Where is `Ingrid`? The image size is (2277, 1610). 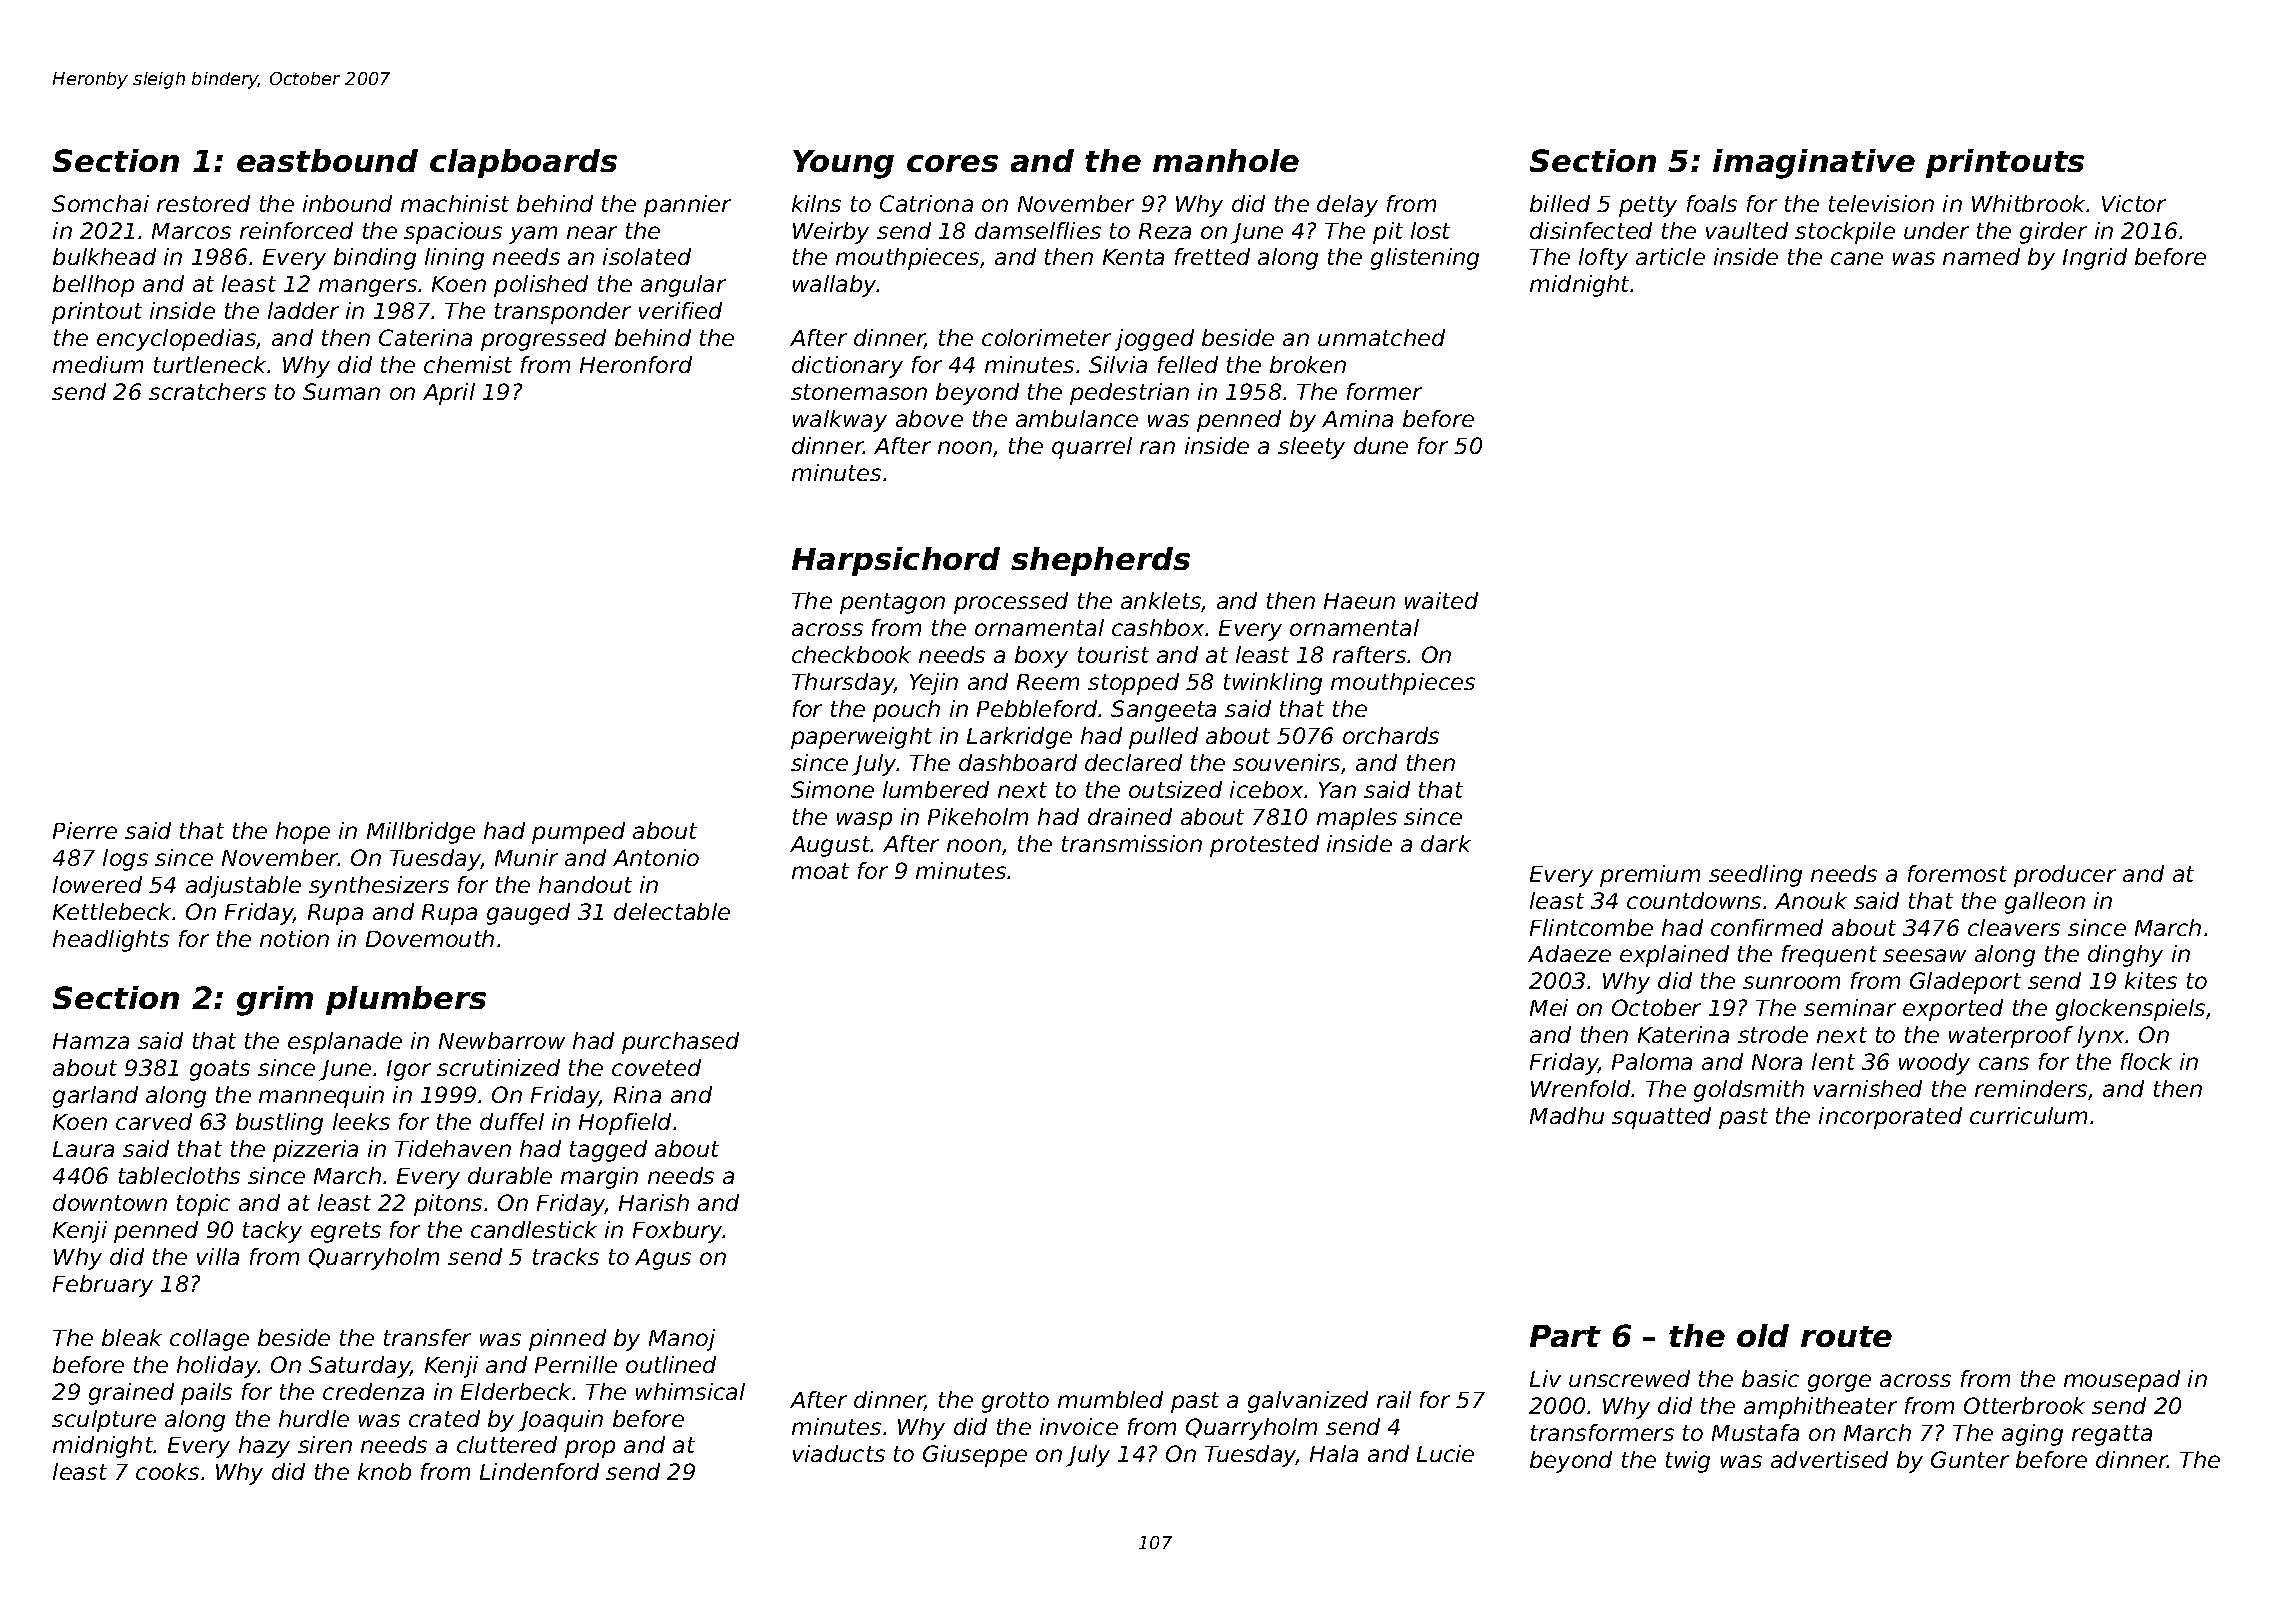 Ingrid is located at coordinates (2095, 259).
